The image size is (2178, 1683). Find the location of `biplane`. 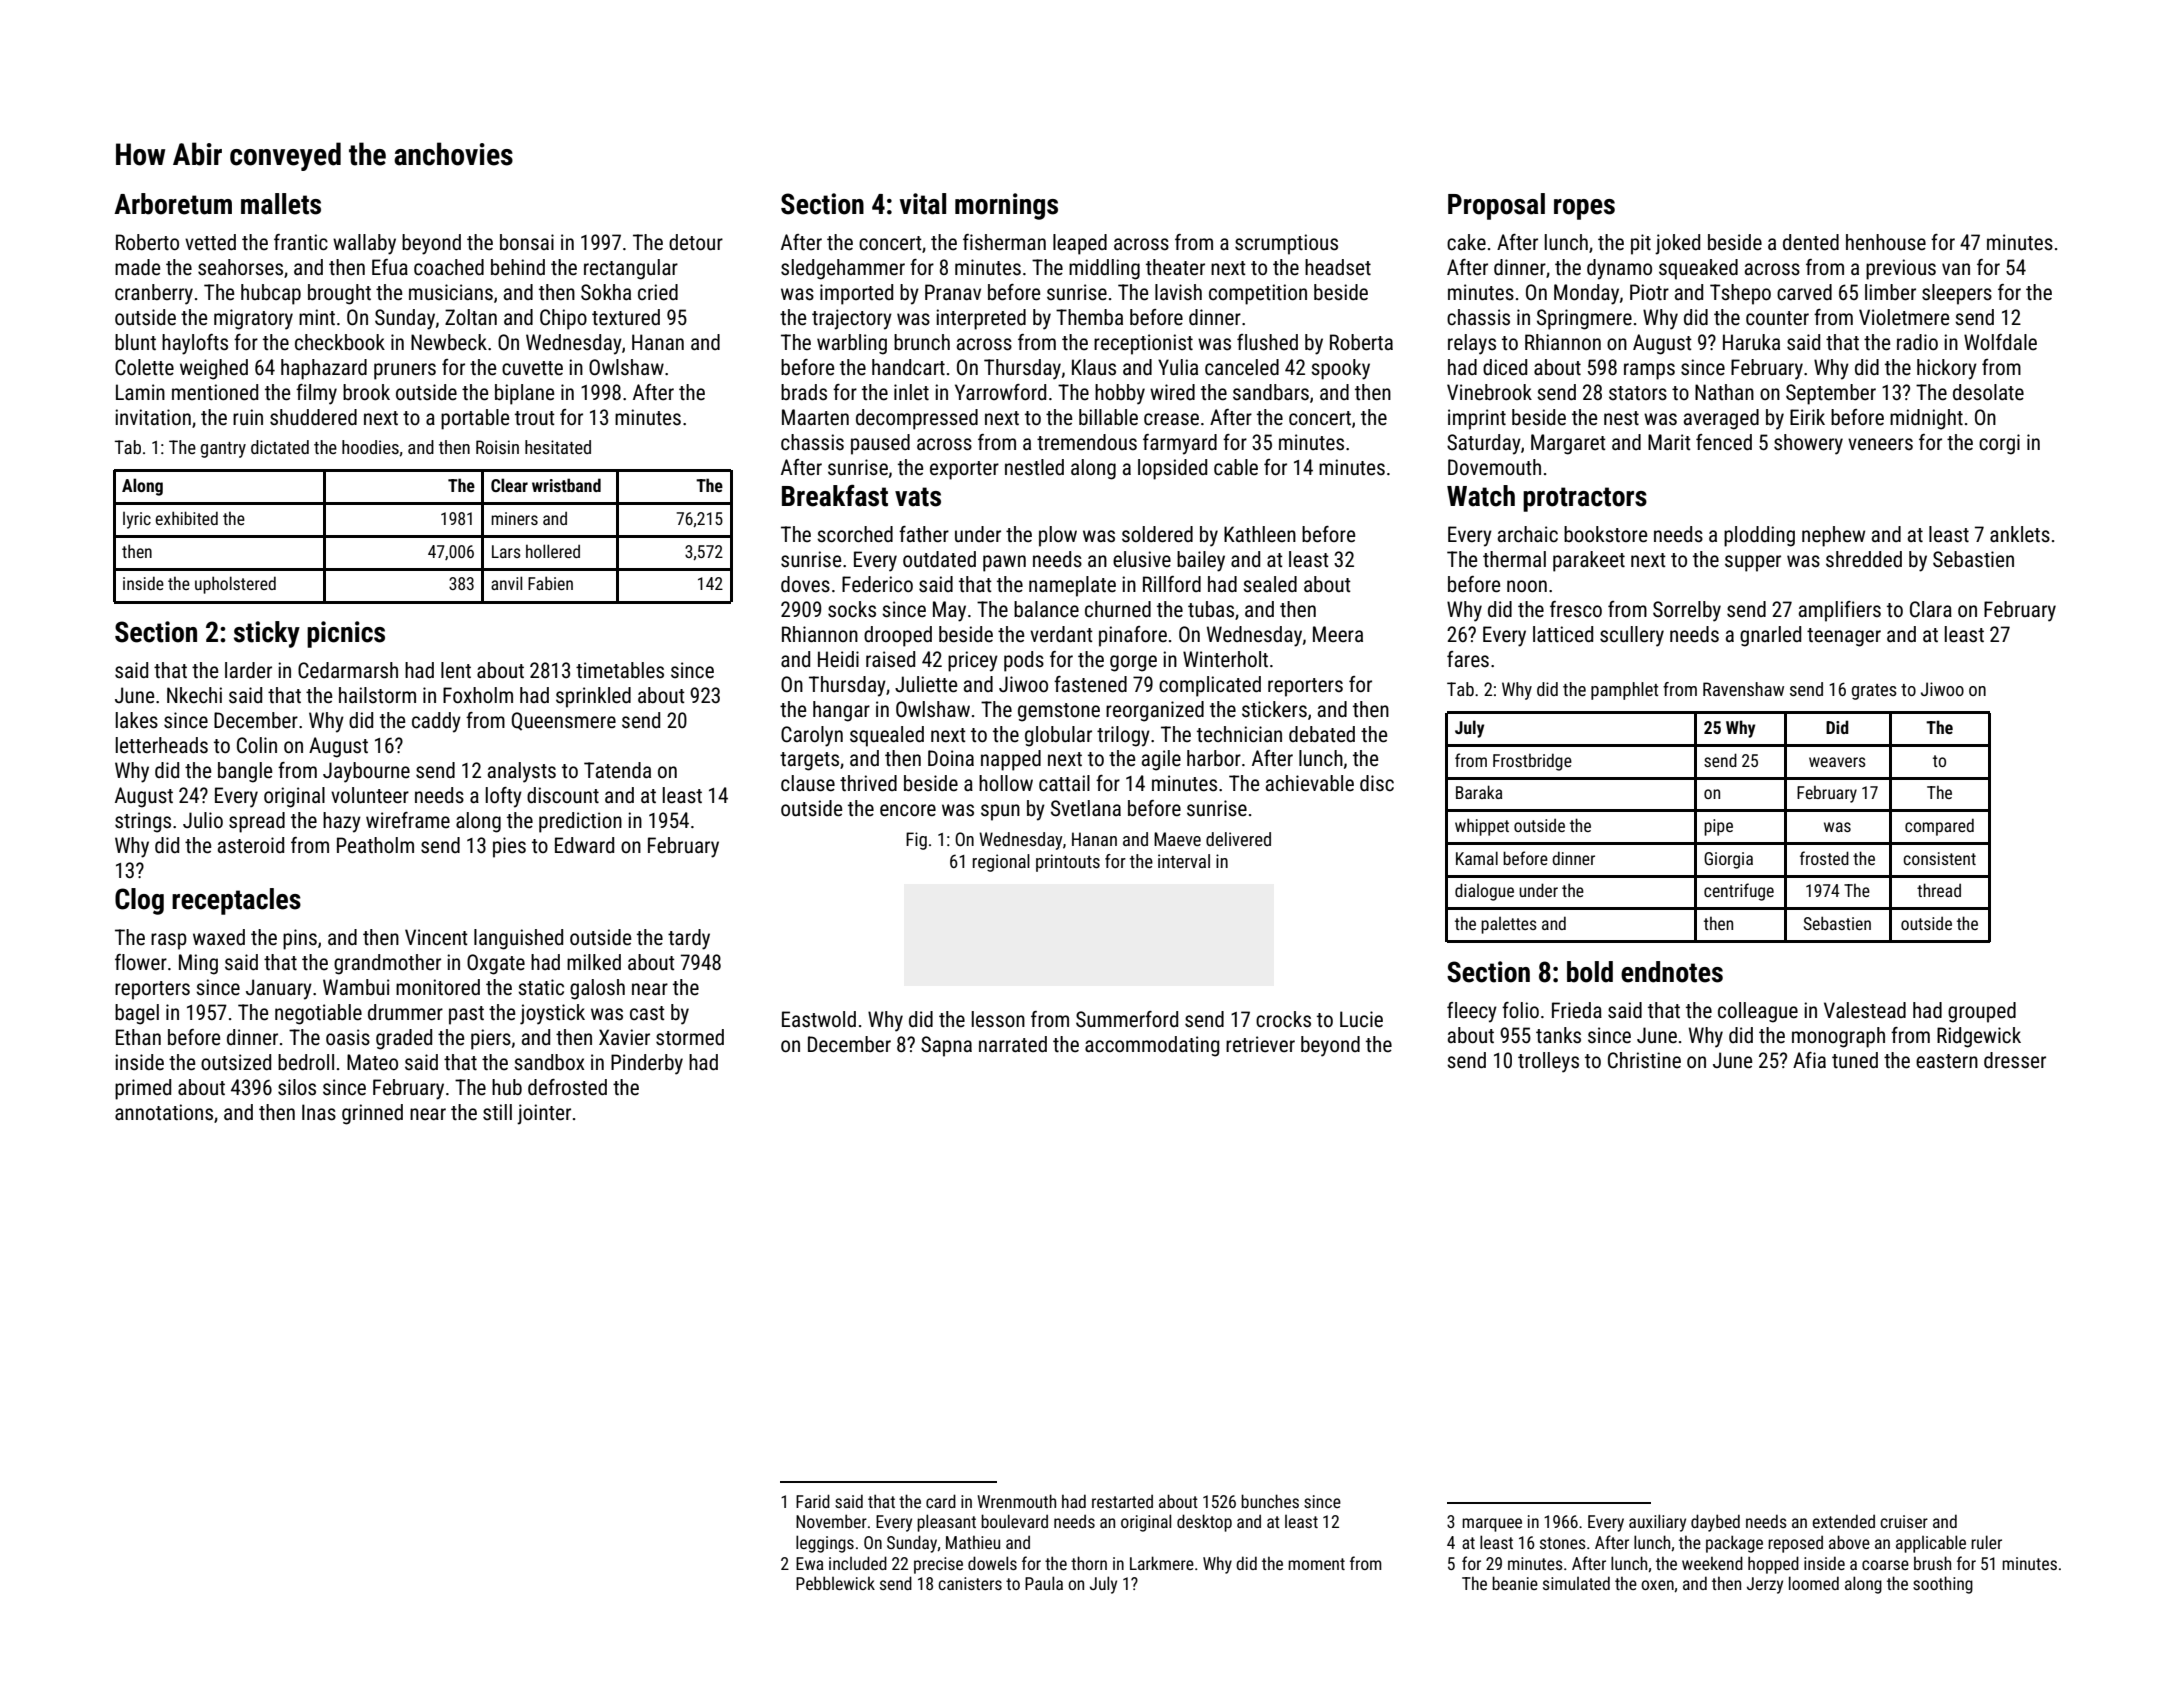

biplane is located at coordinates (524, 394).
